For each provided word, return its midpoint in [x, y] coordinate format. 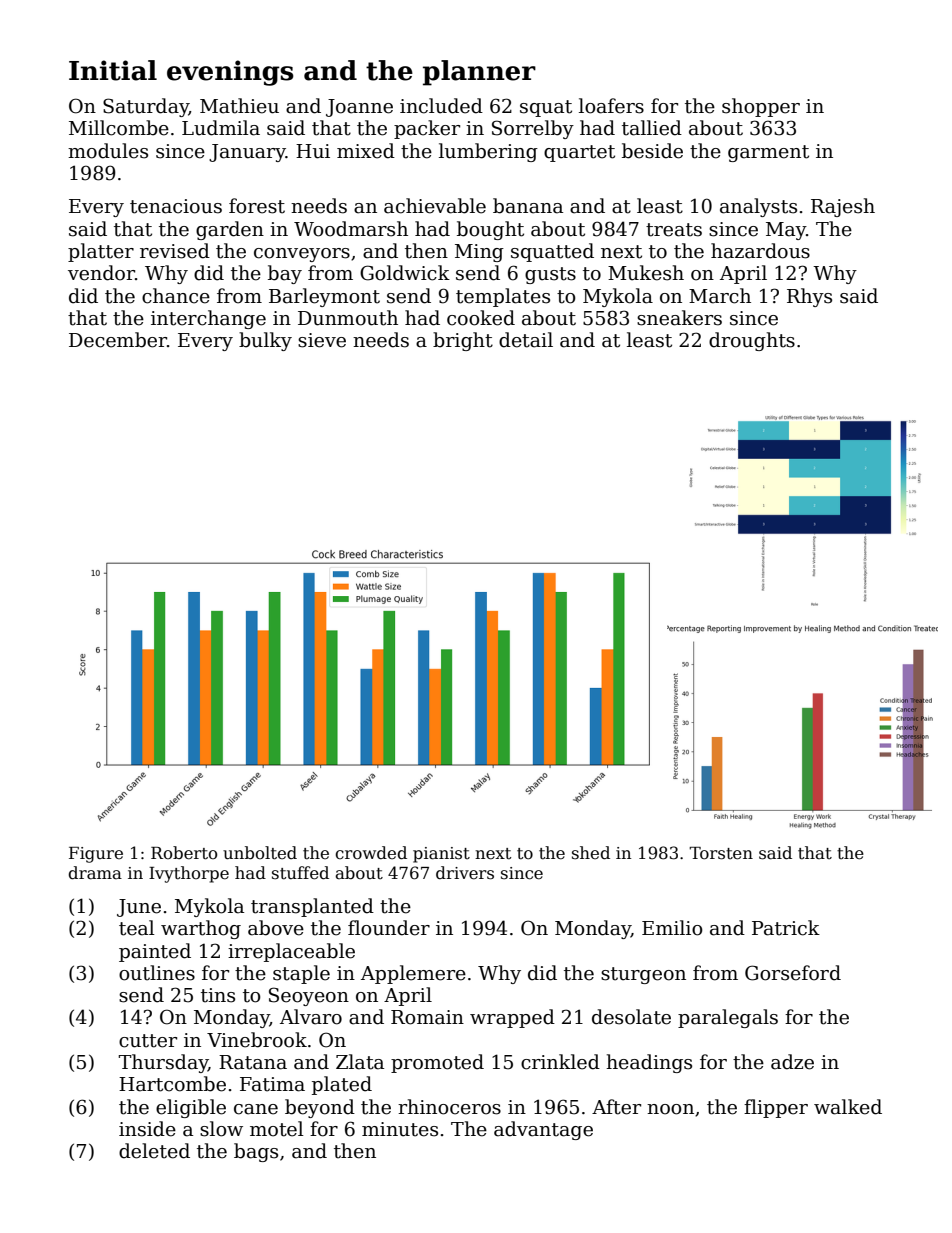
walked [848, 1107]
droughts [752, 341]
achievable [435, 206]
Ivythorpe [189, 874]
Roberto [184, 853]
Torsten [721, 853]
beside [652, 151]
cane [256, 1109]
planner [479, 73]
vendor [101, 273]
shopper [761, 107]
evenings [230, 73]
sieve [322, 340]
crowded [371, 853]
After [616, 1107]
